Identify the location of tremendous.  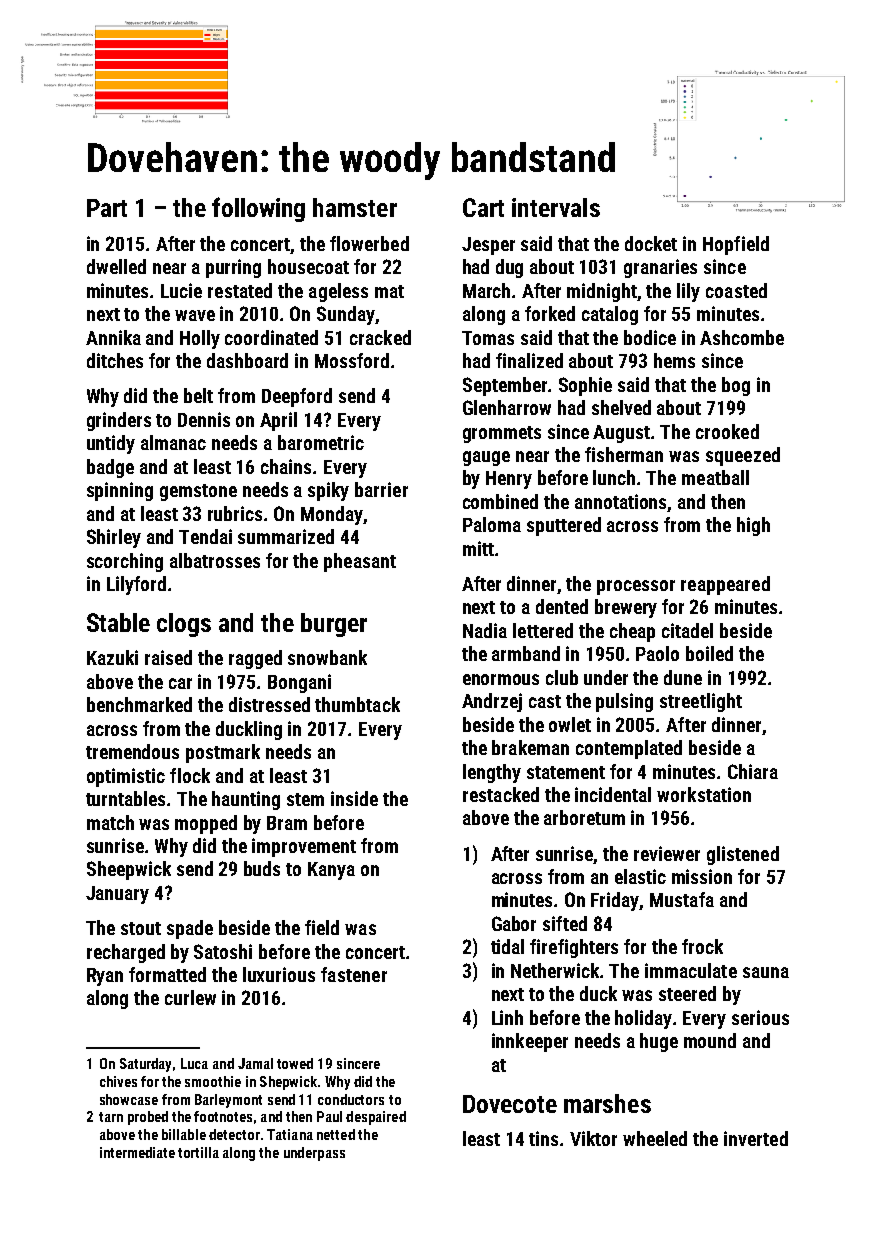
(132, 751).
